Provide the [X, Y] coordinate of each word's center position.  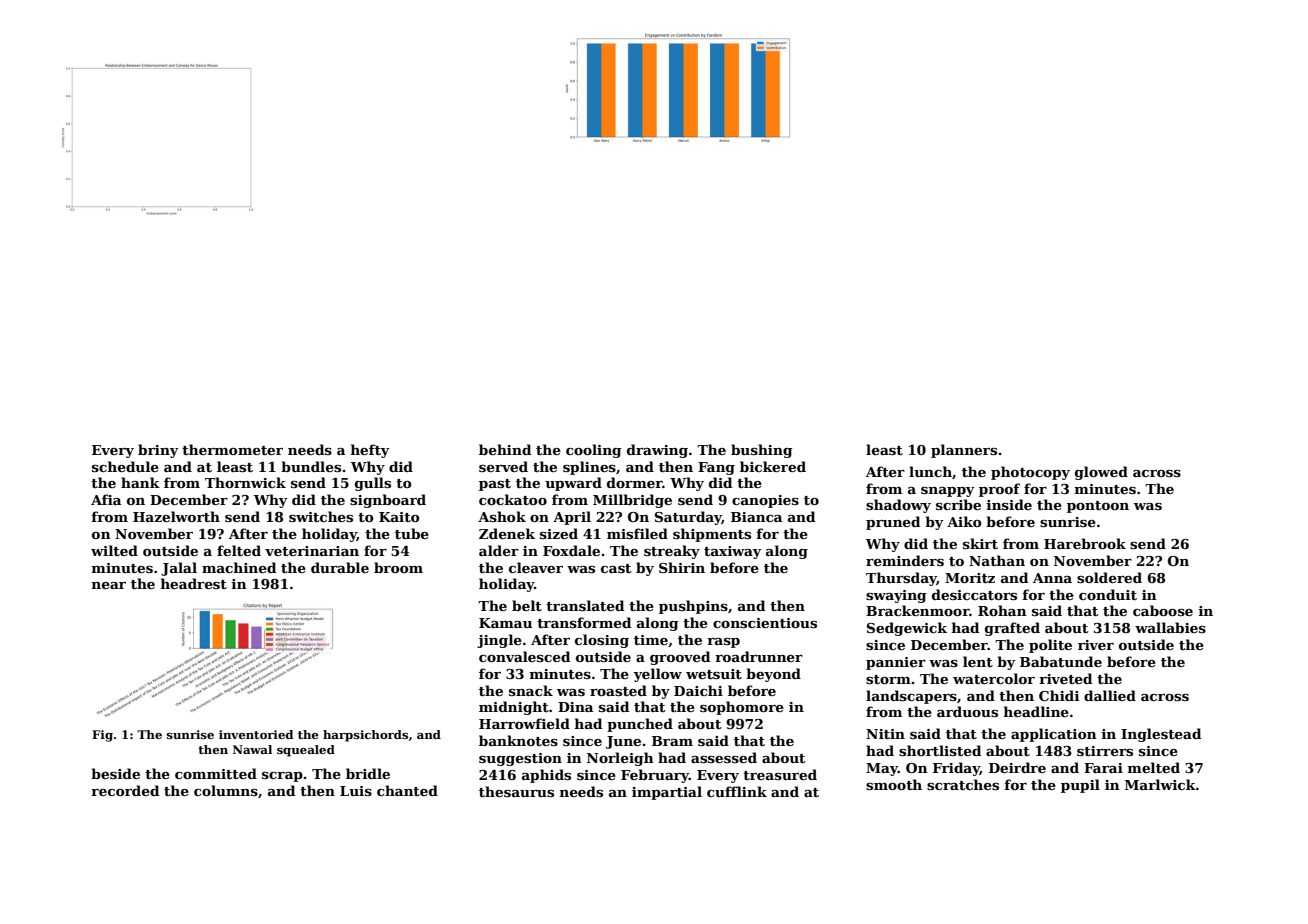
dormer [635, 482]
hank [140, 482]
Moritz [970, 578]
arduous [967, 711]
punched [640, 725]
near [109, 585]
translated [585, 605]
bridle [368, 773]
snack [531, 690]
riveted [1065, 678]
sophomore [742, 708]
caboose [1163, 610]
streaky [672, 552]
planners [964, 451]
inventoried [256, 734]
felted [239, 550]
